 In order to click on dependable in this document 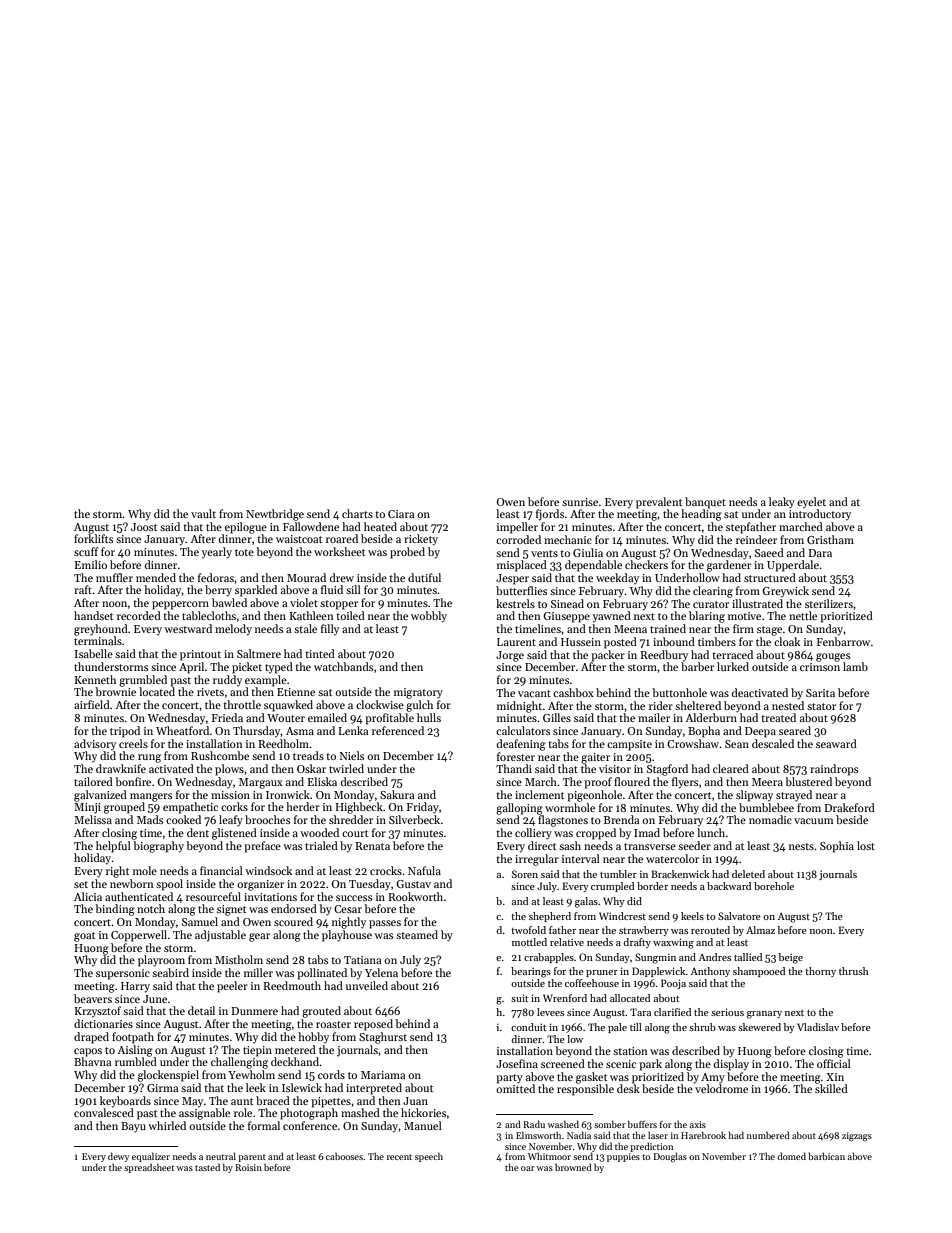, I will do `click(593, 566)`.
